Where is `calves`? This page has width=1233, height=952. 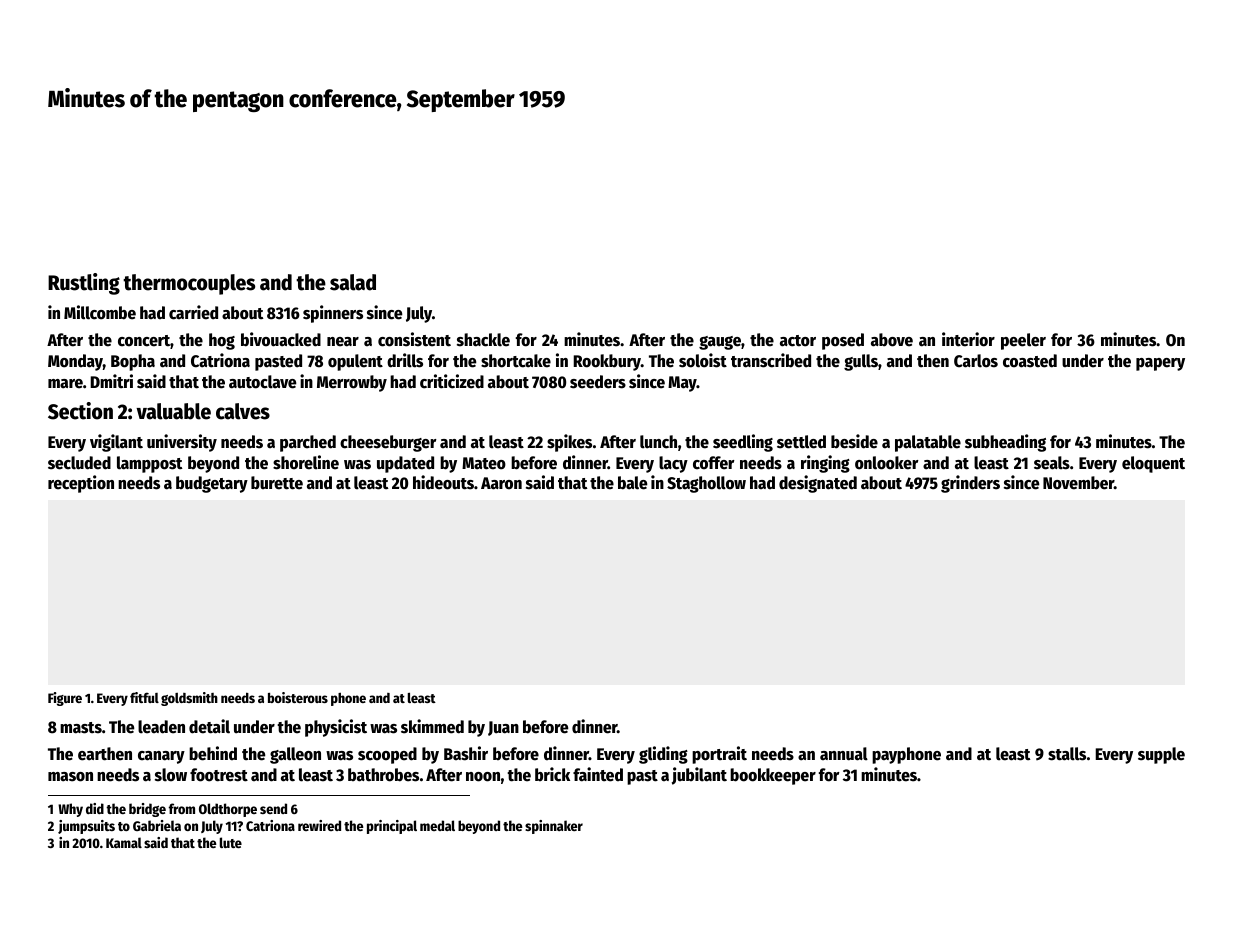 calves is located at coordinates (243, 411).
